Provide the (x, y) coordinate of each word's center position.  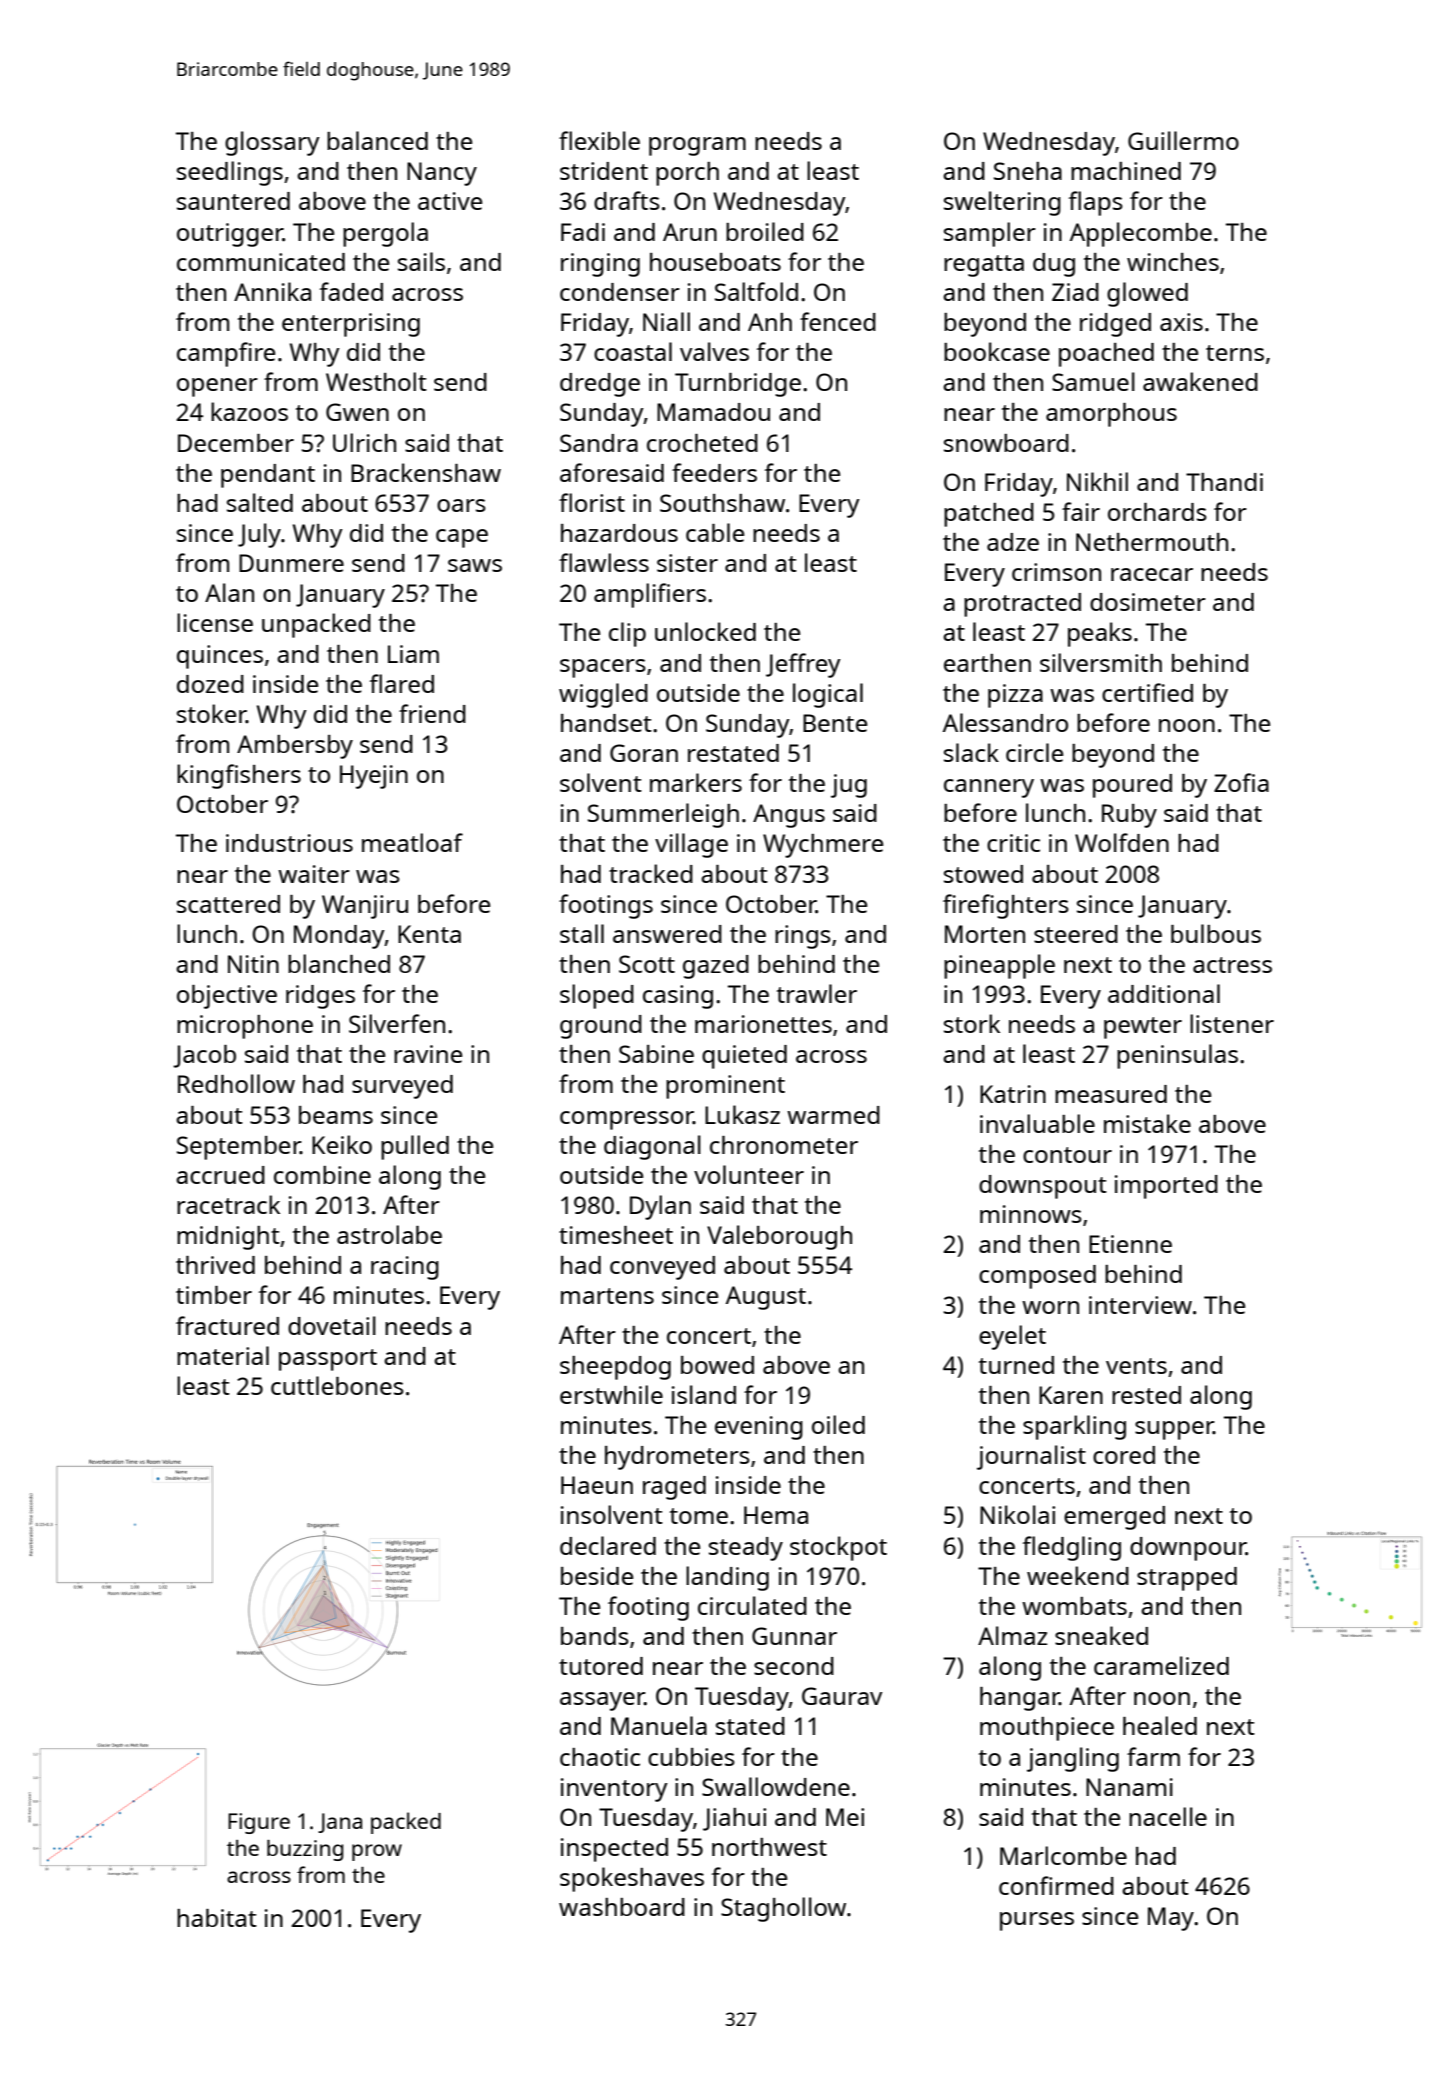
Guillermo (1183, 140)
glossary (272, 143)
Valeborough (779, 1237)
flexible (599, 140)
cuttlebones (337, 1385)
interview (1140, 1305)
